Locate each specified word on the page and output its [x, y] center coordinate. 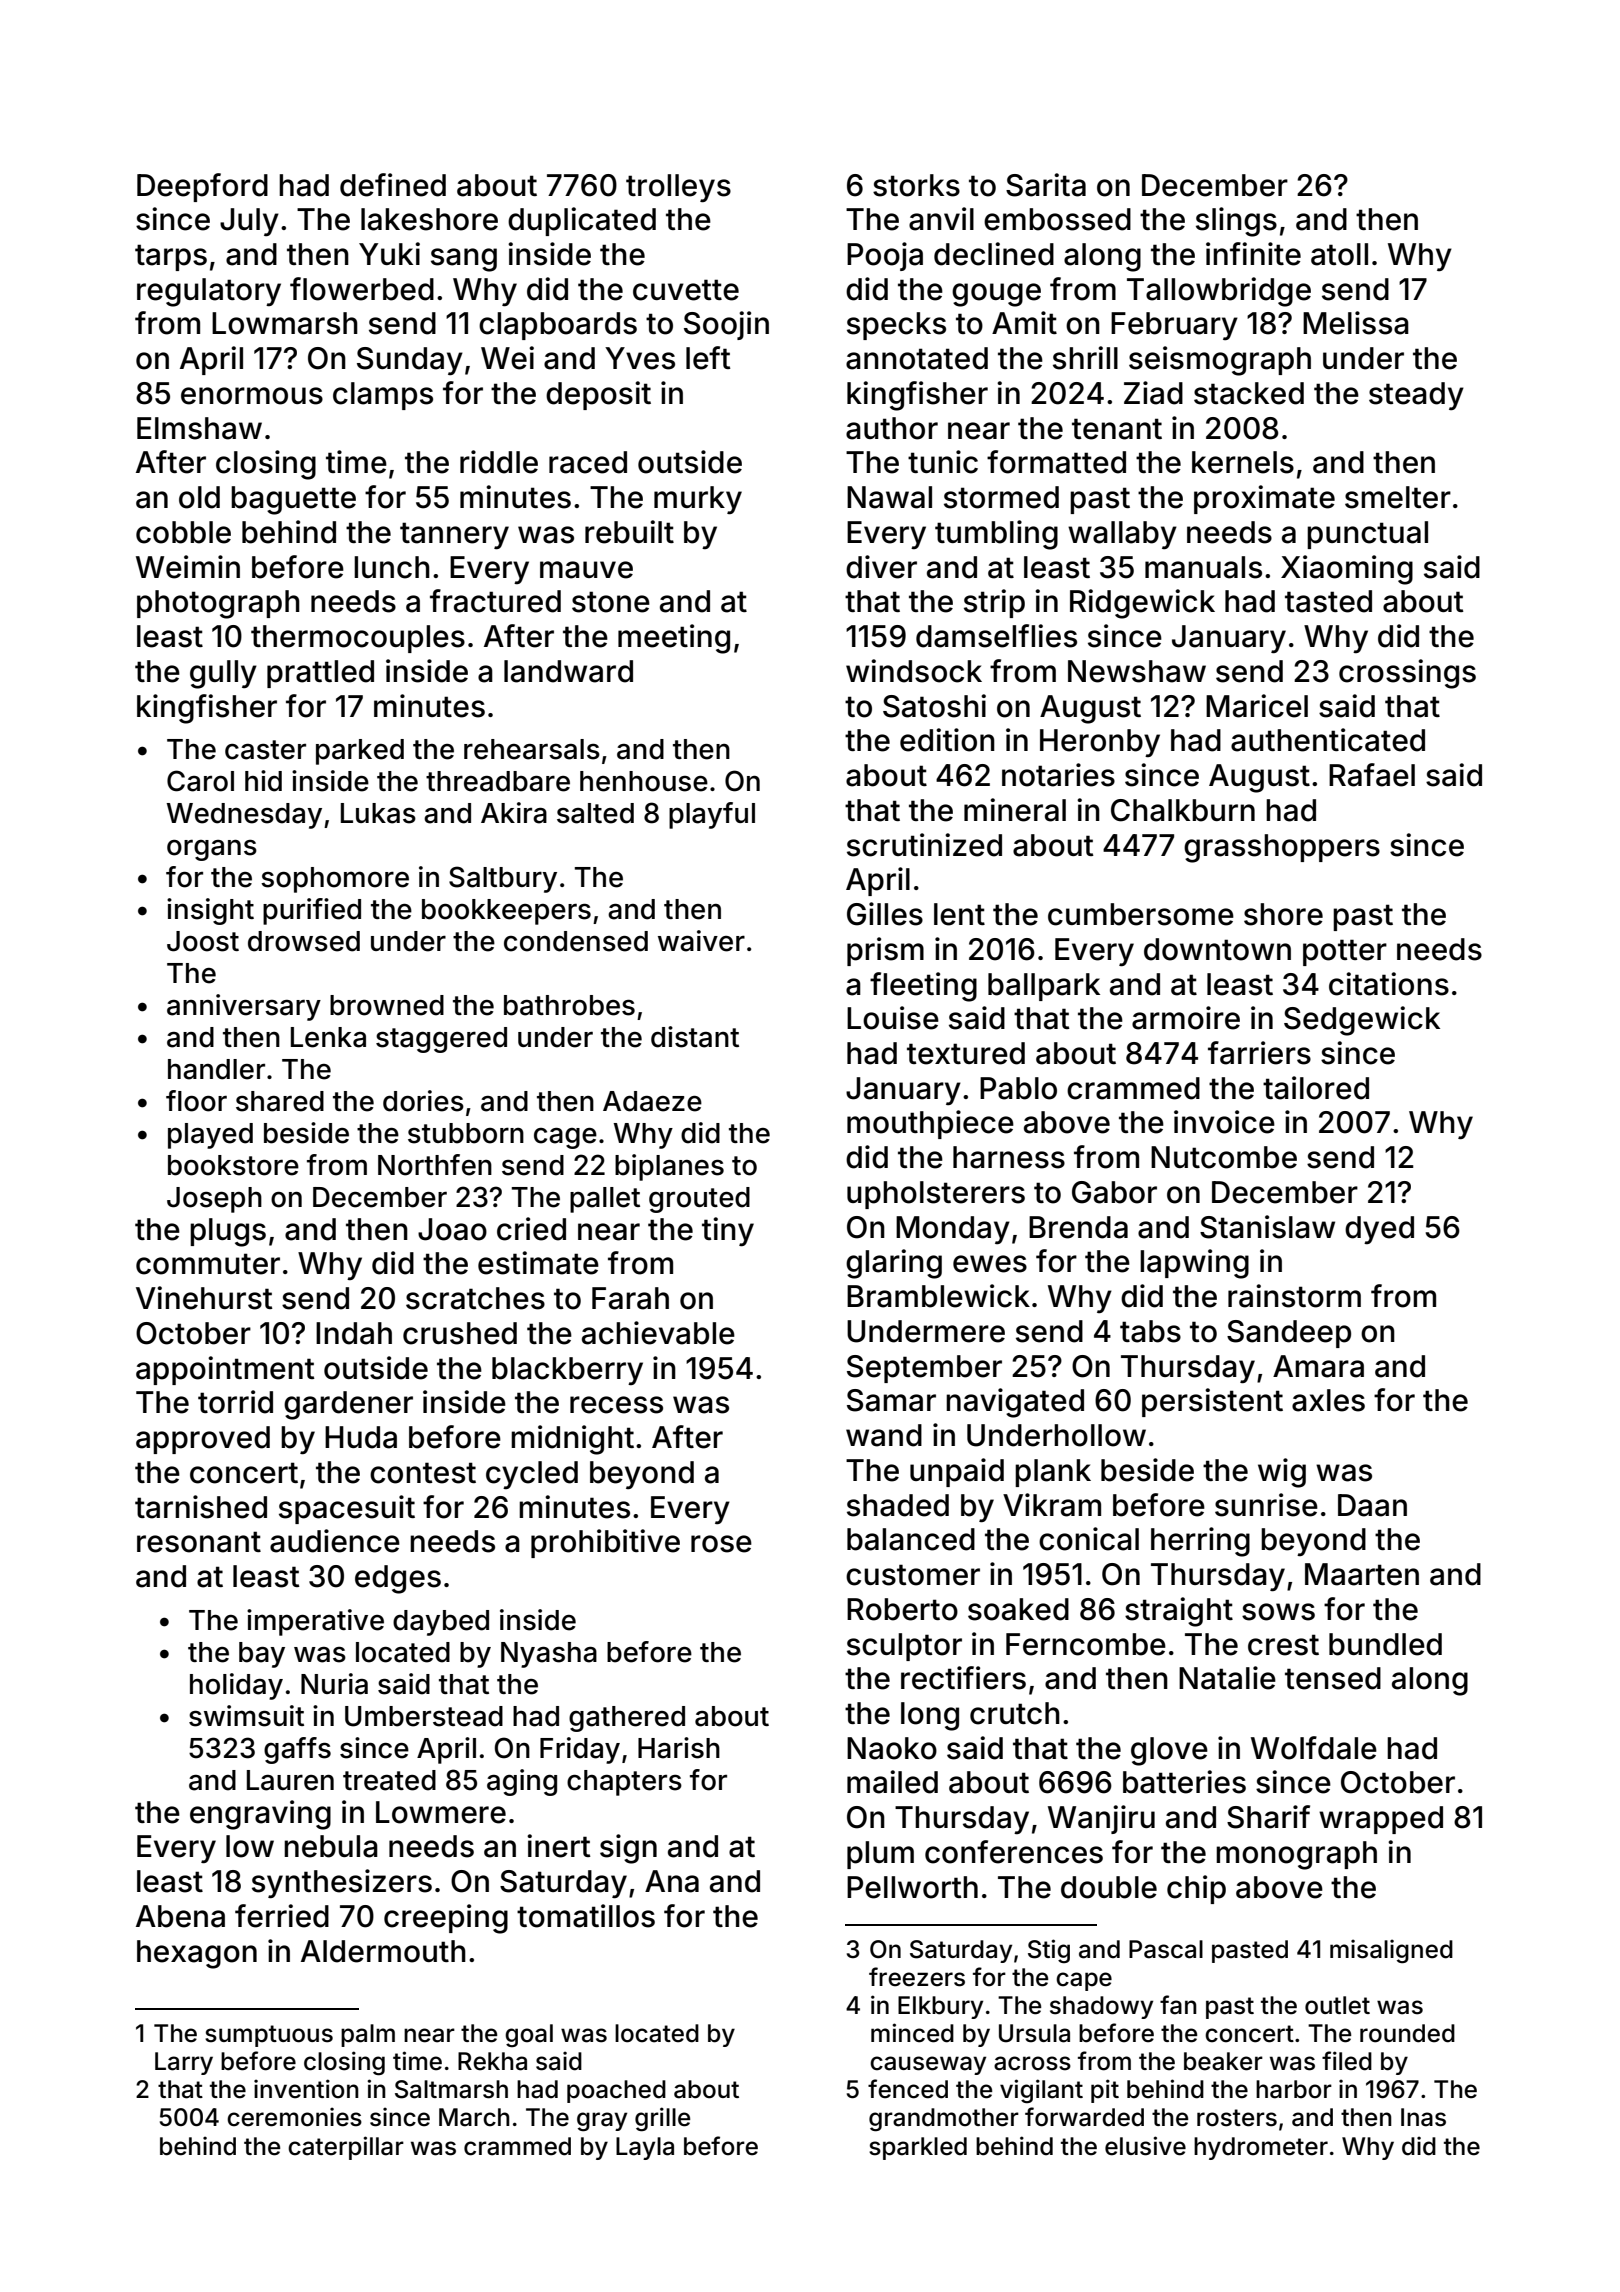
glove [1169, 1751]
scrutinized [924, 845]
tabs [1150, 1331]
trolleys [678, 188]
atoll [1339, 254]
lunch [392, 567]
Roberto [902, 1609]
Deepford [202, 187]
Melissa [1356, 323]
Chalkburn [1183, 810]
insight [210, 911]
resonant [199, 1542]
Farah [630, 1298]
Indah [354, 1333]
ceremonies [294, 2117]
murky [698, 500]
